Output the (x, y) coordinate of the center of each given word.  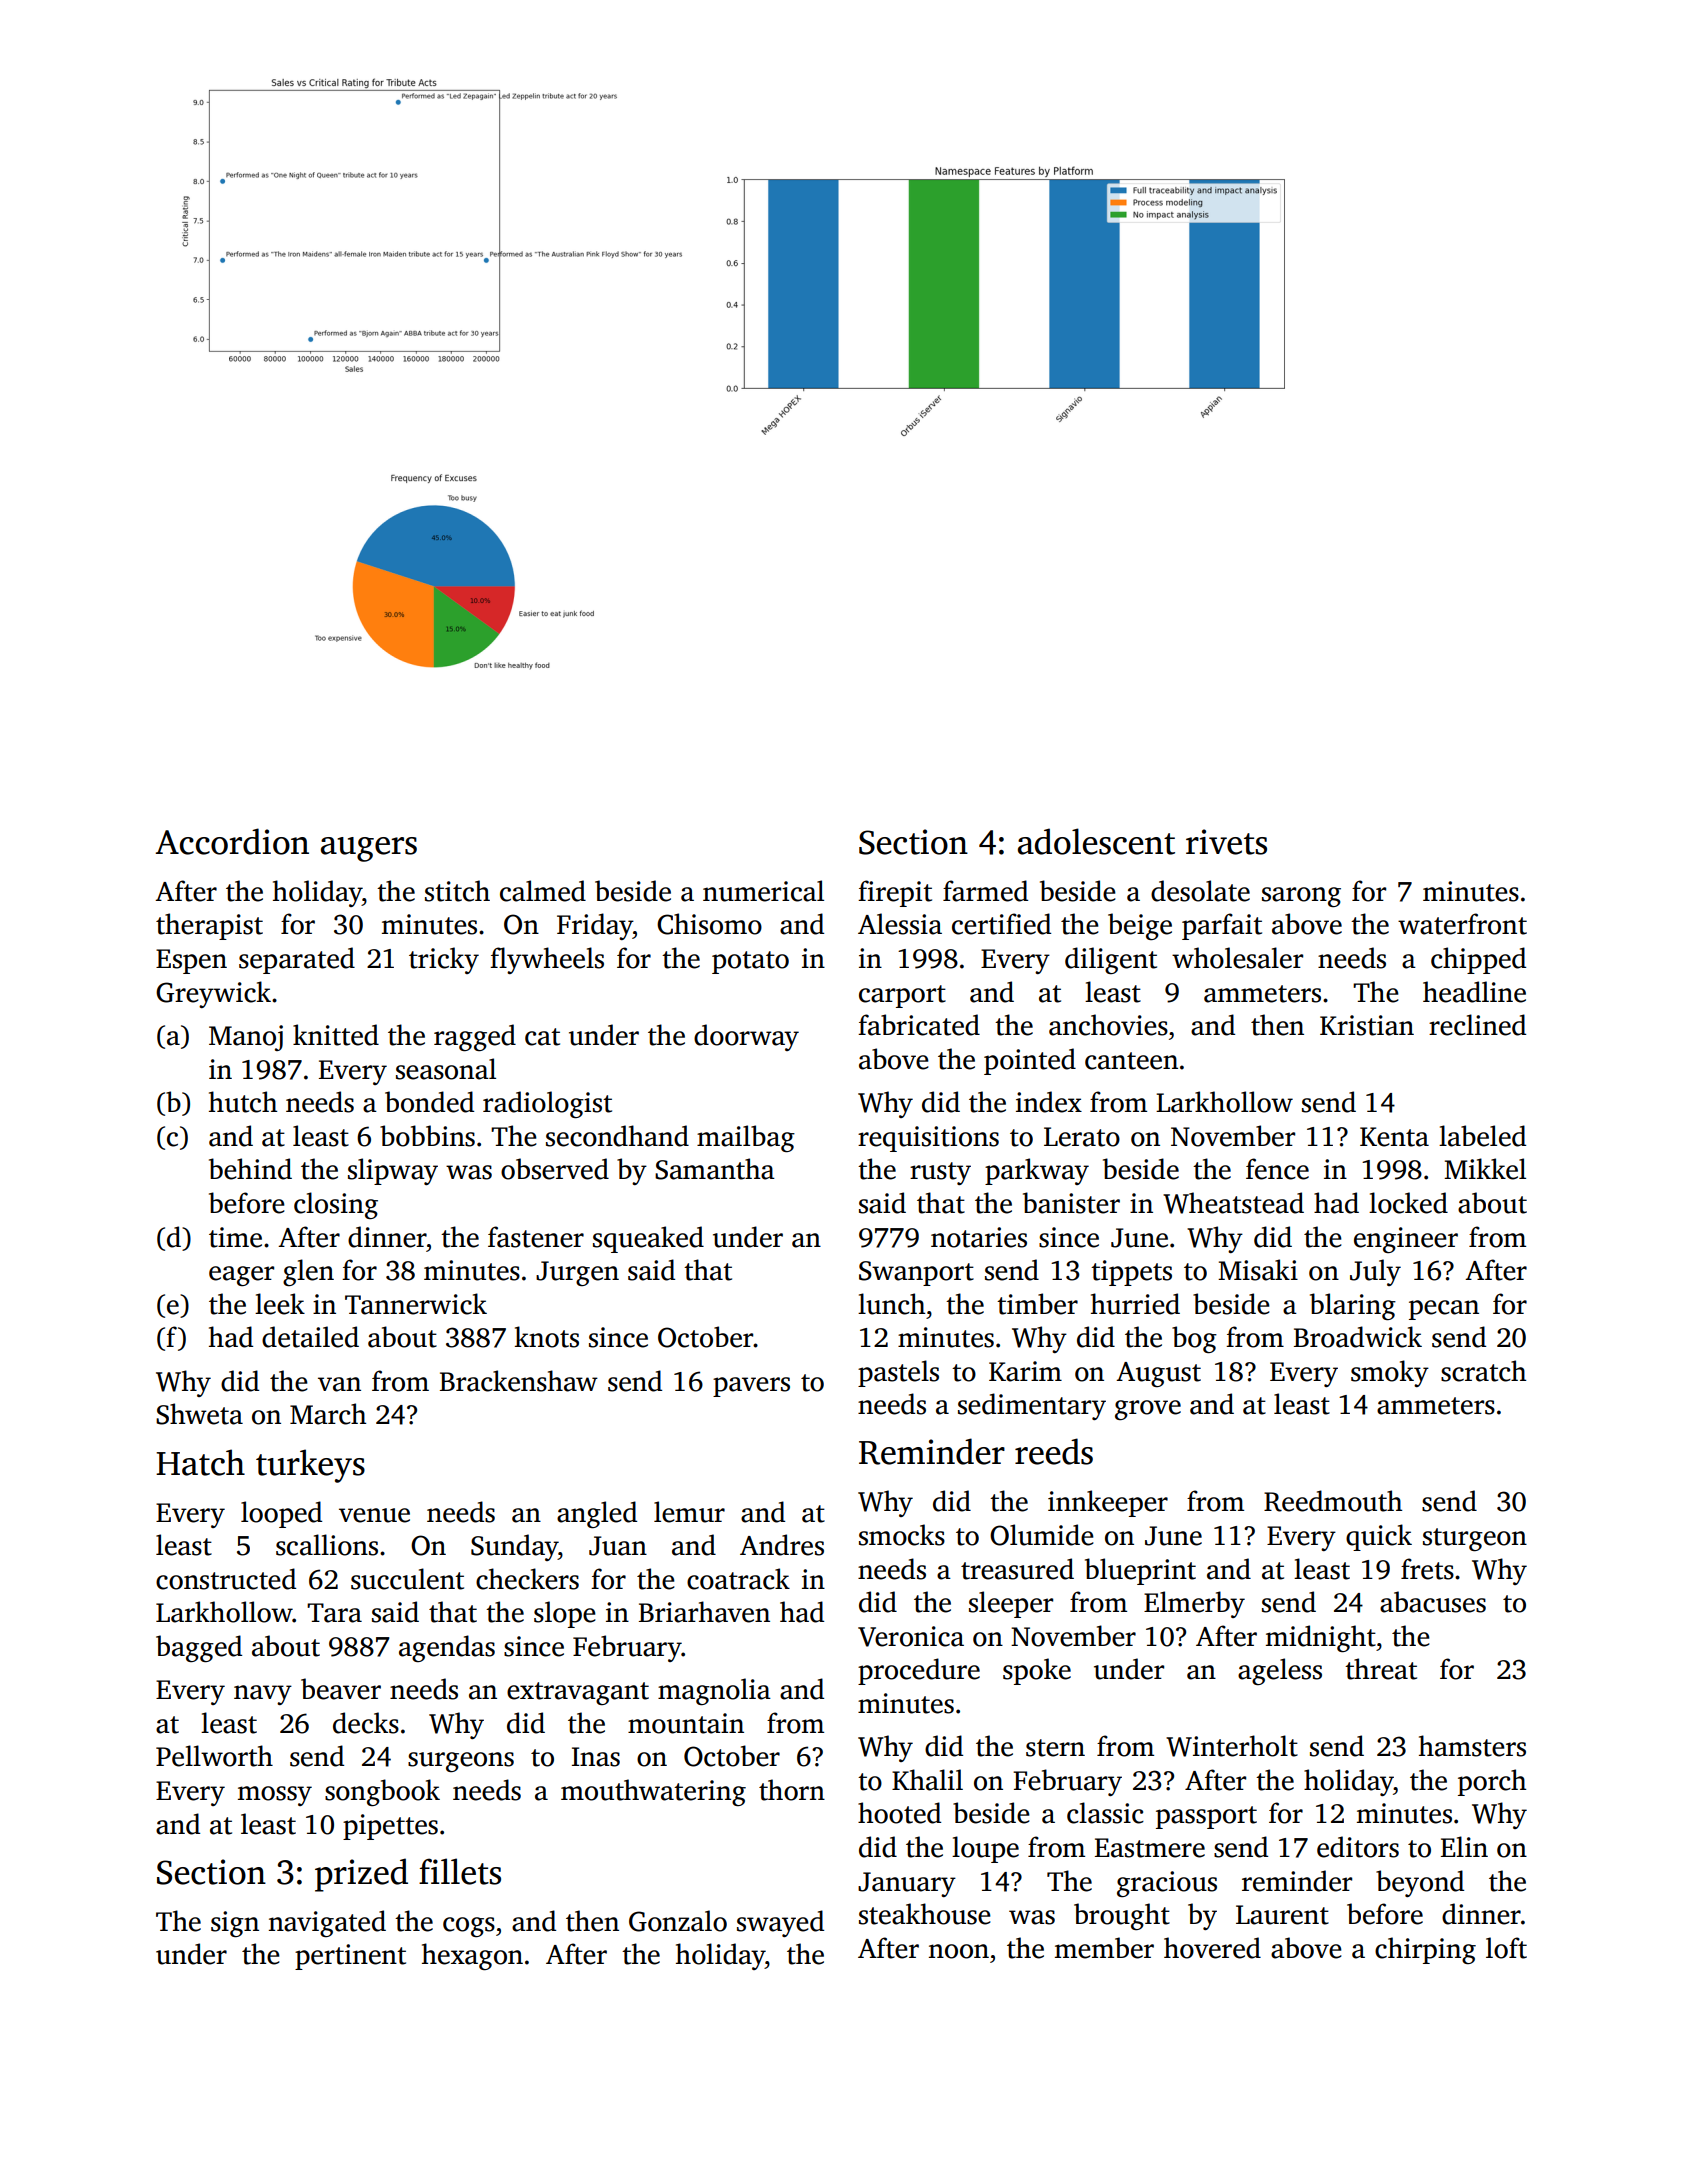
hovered (1212, 1948)
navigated (327, 1923)
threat (1381, 1669)
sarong (1301, 897)
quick (1379, 1537)
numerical (763, 891)
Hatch (200, 1462)
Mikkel (1485, 1169)
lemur (689, 1512)
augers (369, 849)
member (1104, 1948)
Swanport (916, 1273)
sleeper (1011, 1604)
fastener (536, 1237)
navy (263, 1695)
